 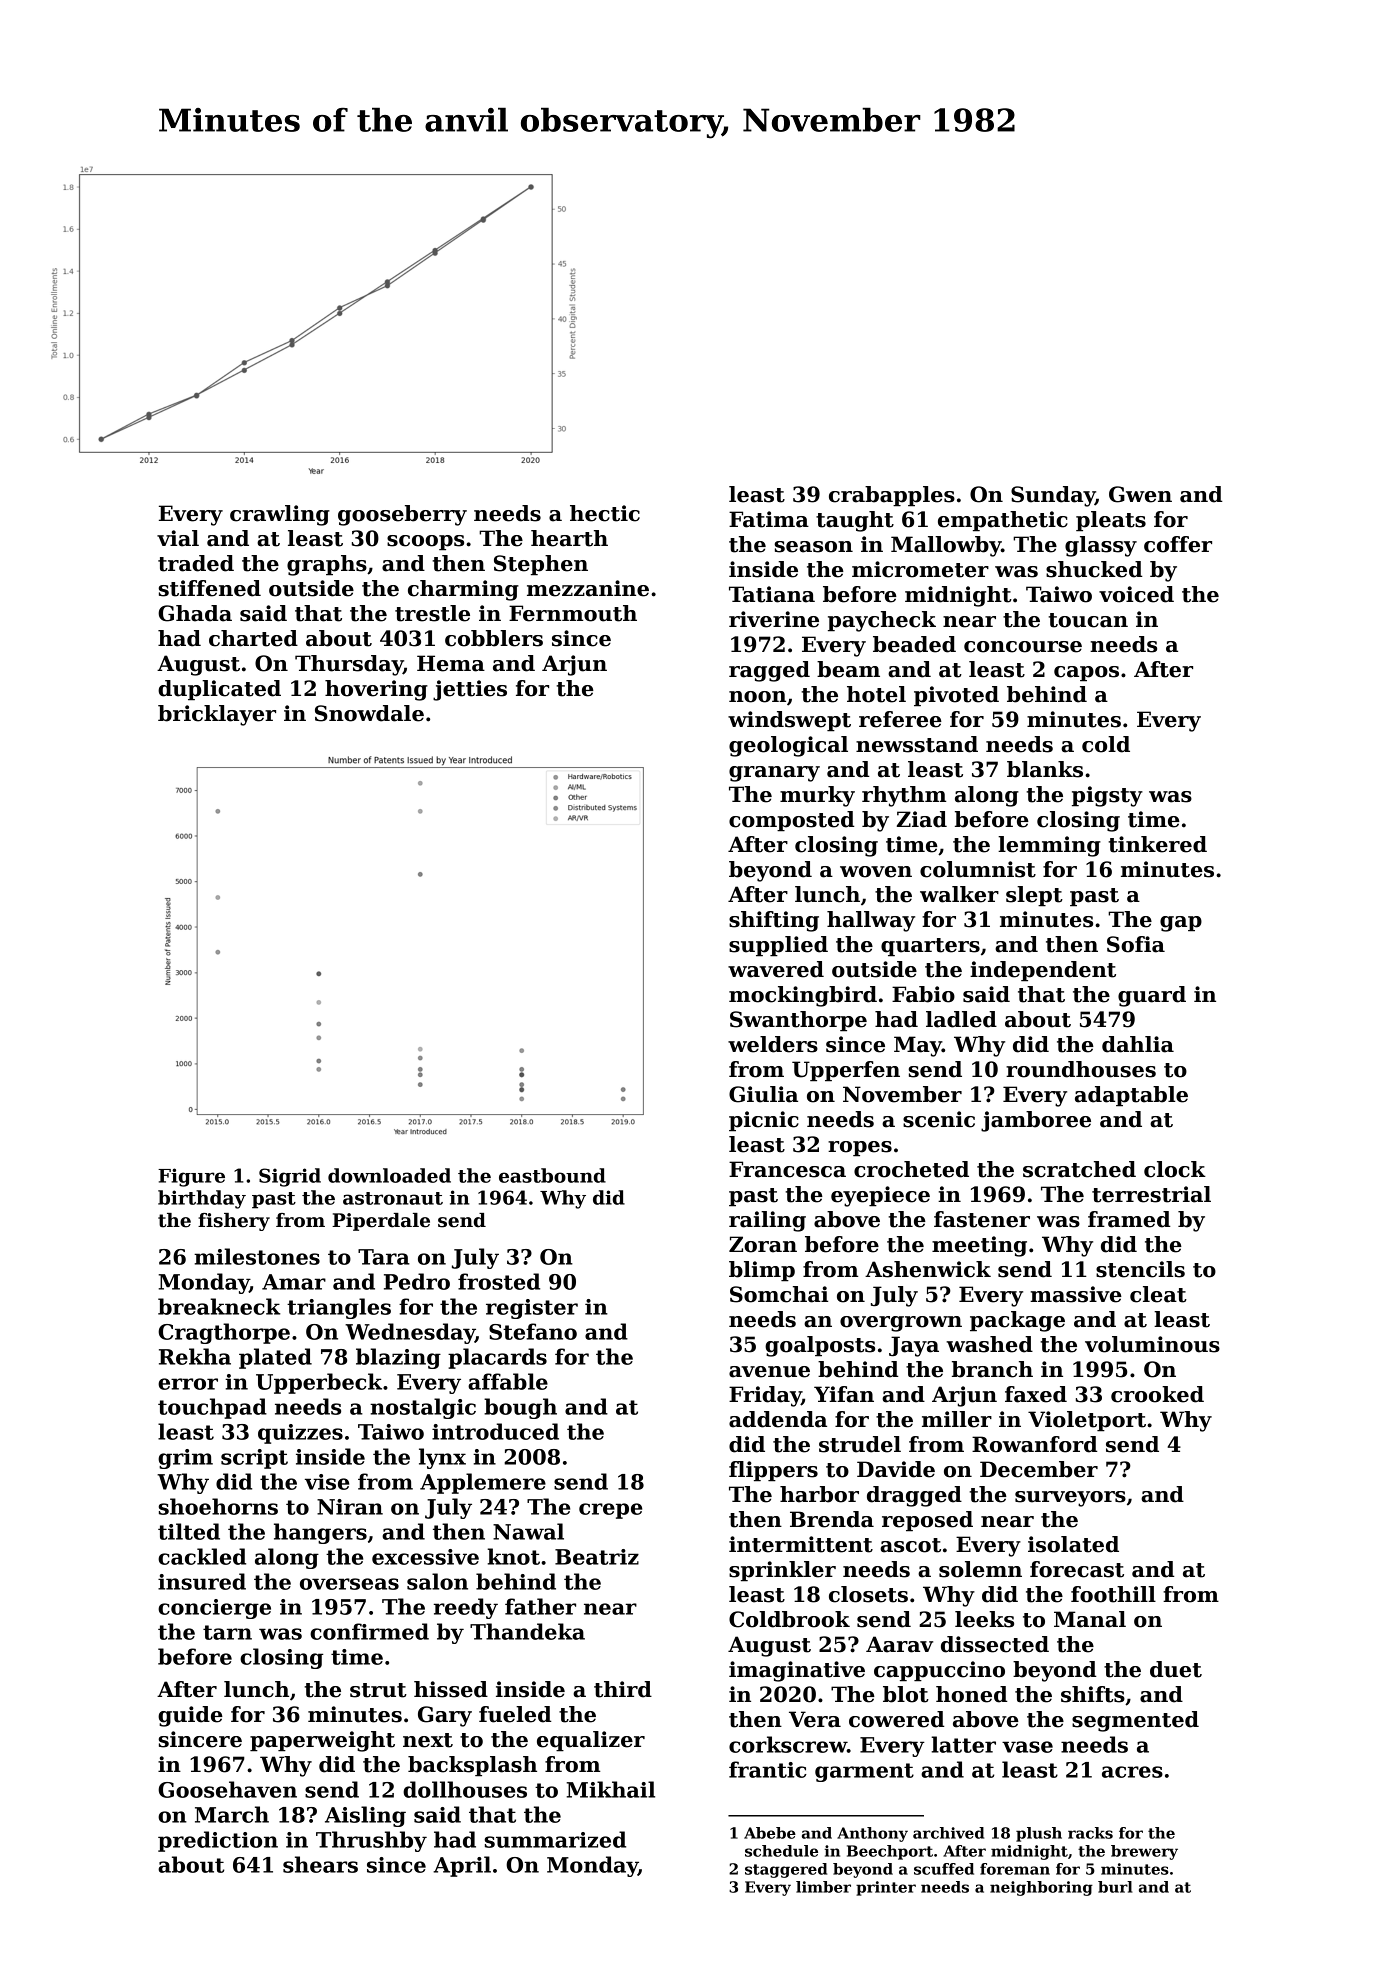 What do you see at coordinates (813, 547) in the image?
I see `season` at bounding box center [813, 547].
